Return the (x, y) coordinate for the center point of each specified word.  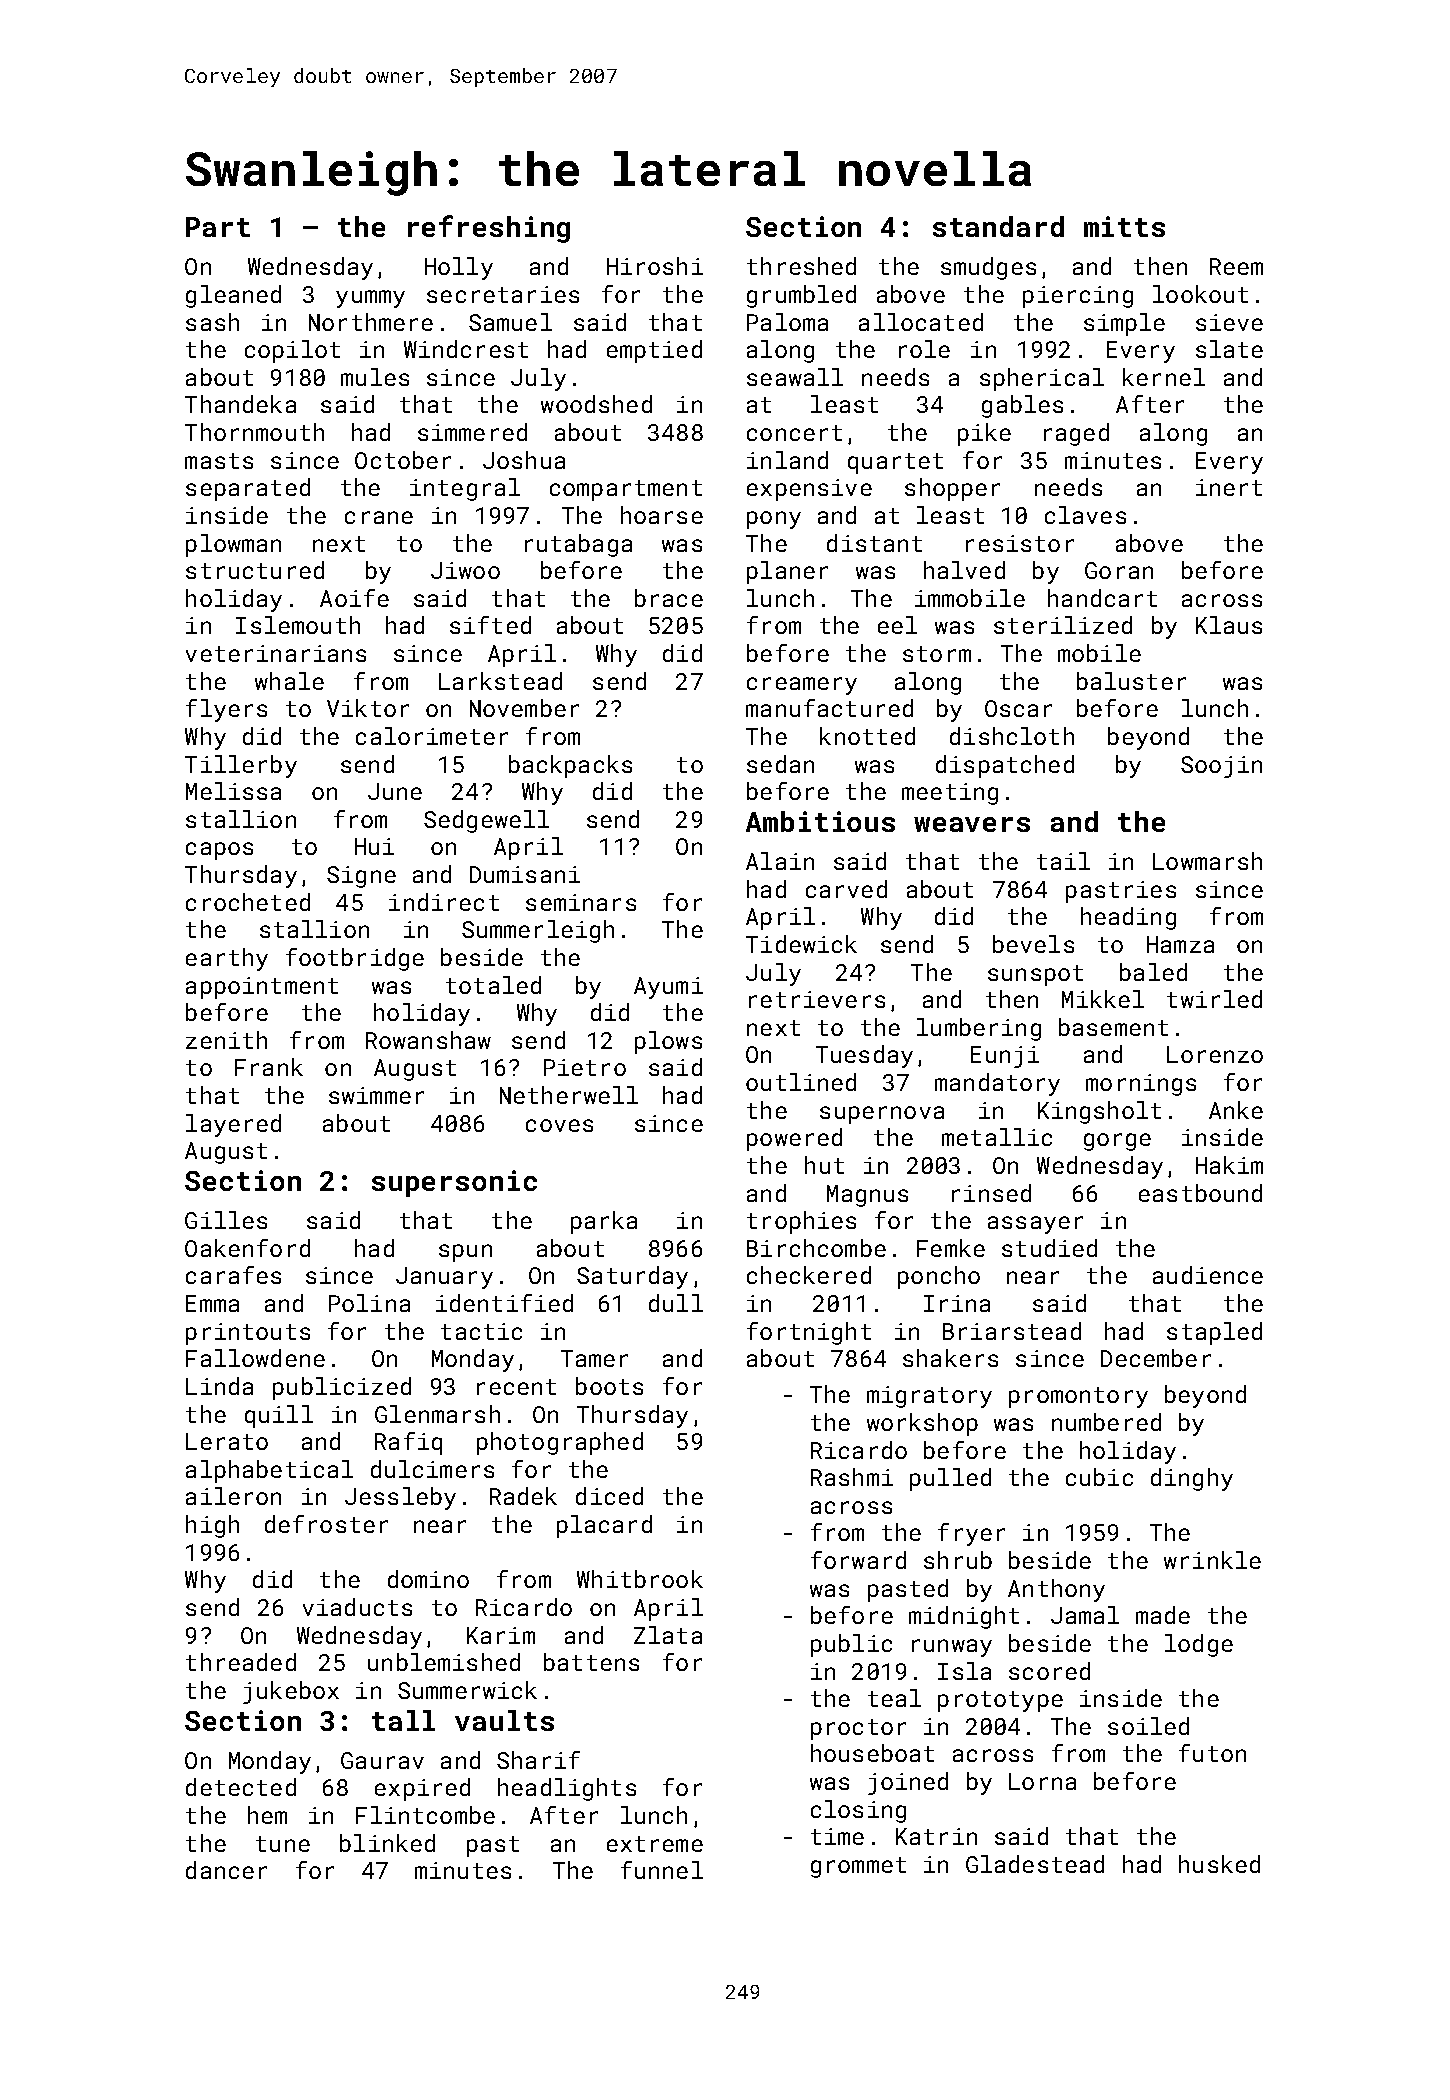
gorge (1117, 1142)
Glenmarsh (437, 1414)
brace (669, 598)
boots (609, 1386)
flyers (226, 710)
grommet (858, 1867)
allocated (921, 322)
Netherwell (569, 1095)
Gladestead (1035, 1864)
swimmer (376, 1095)
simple (1124, 324)
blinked (387, 1843)
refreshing (489, 229)
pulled (950, 1479)
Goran (1119, 570)
